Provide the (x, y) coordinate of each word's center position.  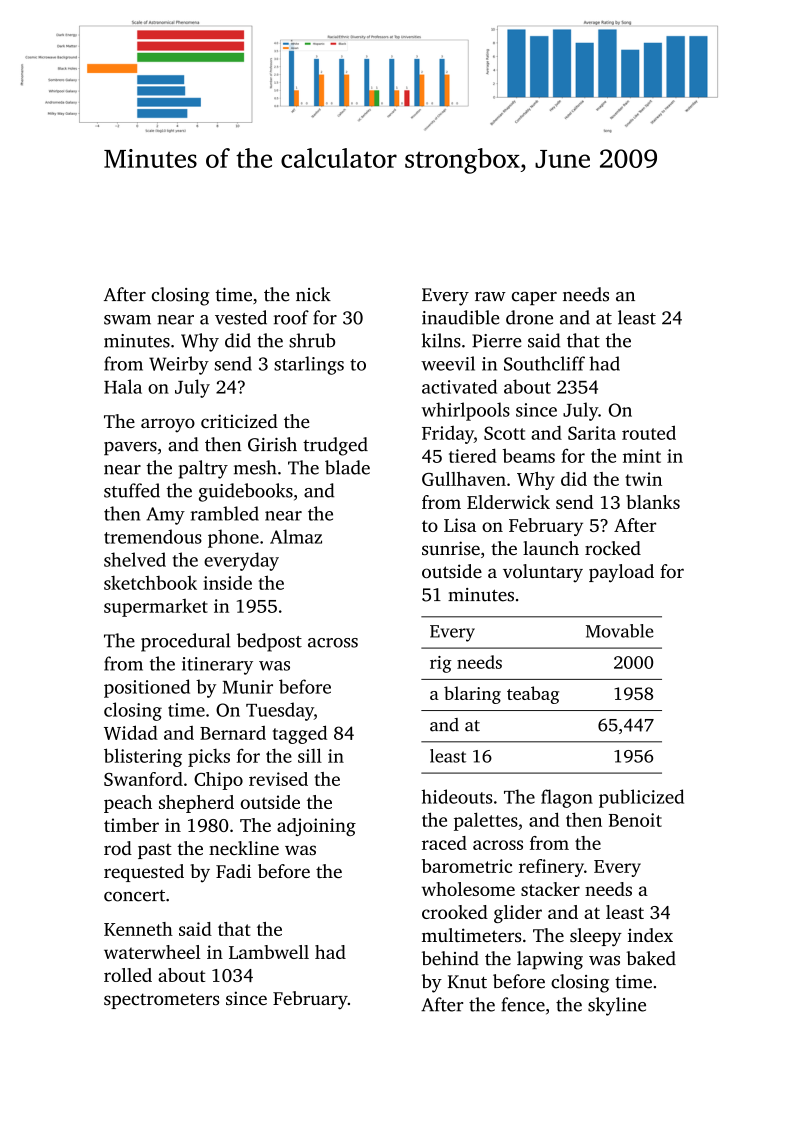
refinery (551, 868)
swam (127, 320)
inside (227, 583)
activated (459, 386)
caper (534, 298)
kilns (441, 340)
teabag (533, 695)
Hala (123, 386)
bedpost (269, 642)
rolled (128, 975)
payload (621, 573)
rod (118, 848)
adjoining (316, 827)
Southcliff (544, 363)
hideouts (457, 796)
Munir (248, 687)
